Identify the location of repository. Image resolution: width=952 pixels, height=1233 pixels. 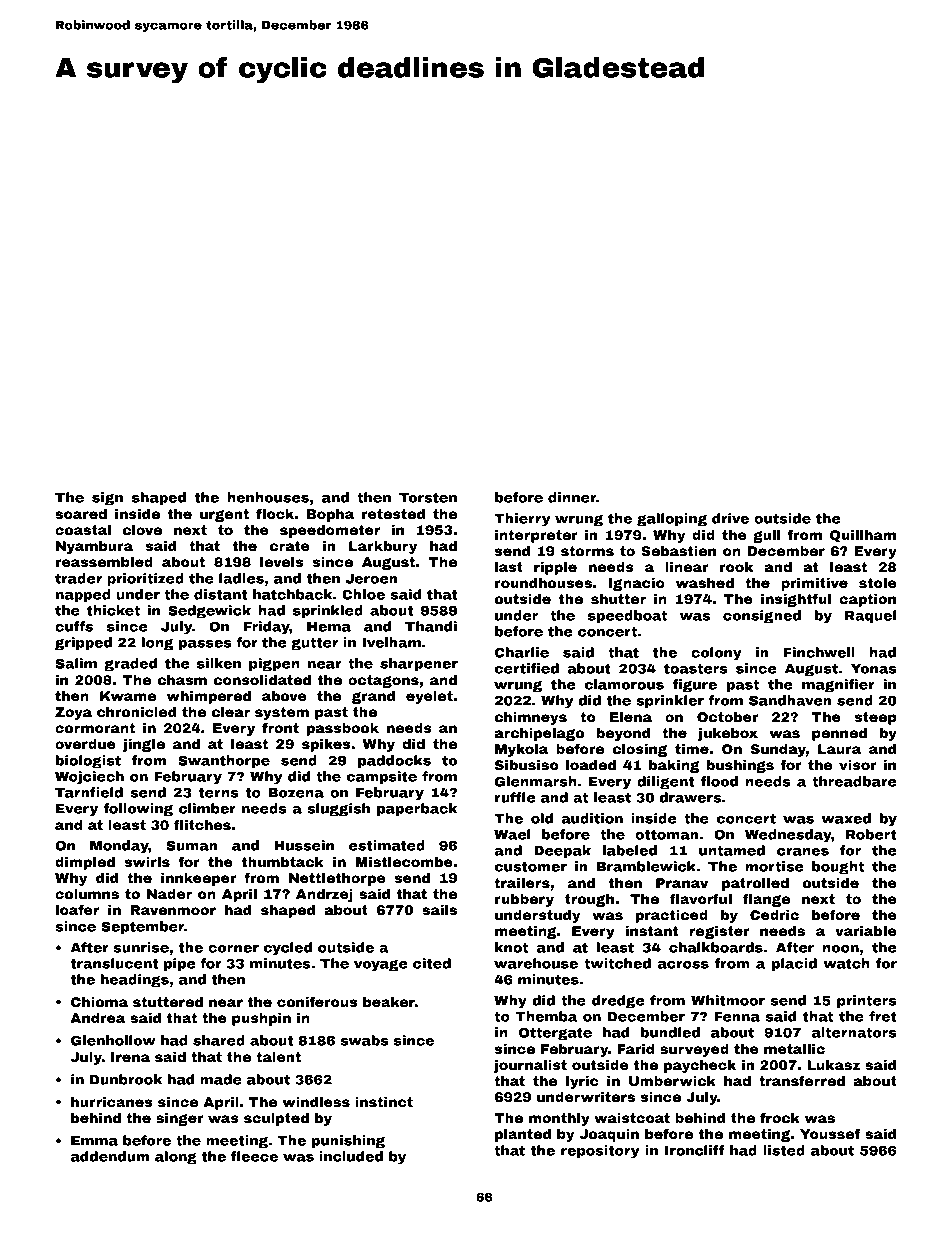
(600, 1152).
